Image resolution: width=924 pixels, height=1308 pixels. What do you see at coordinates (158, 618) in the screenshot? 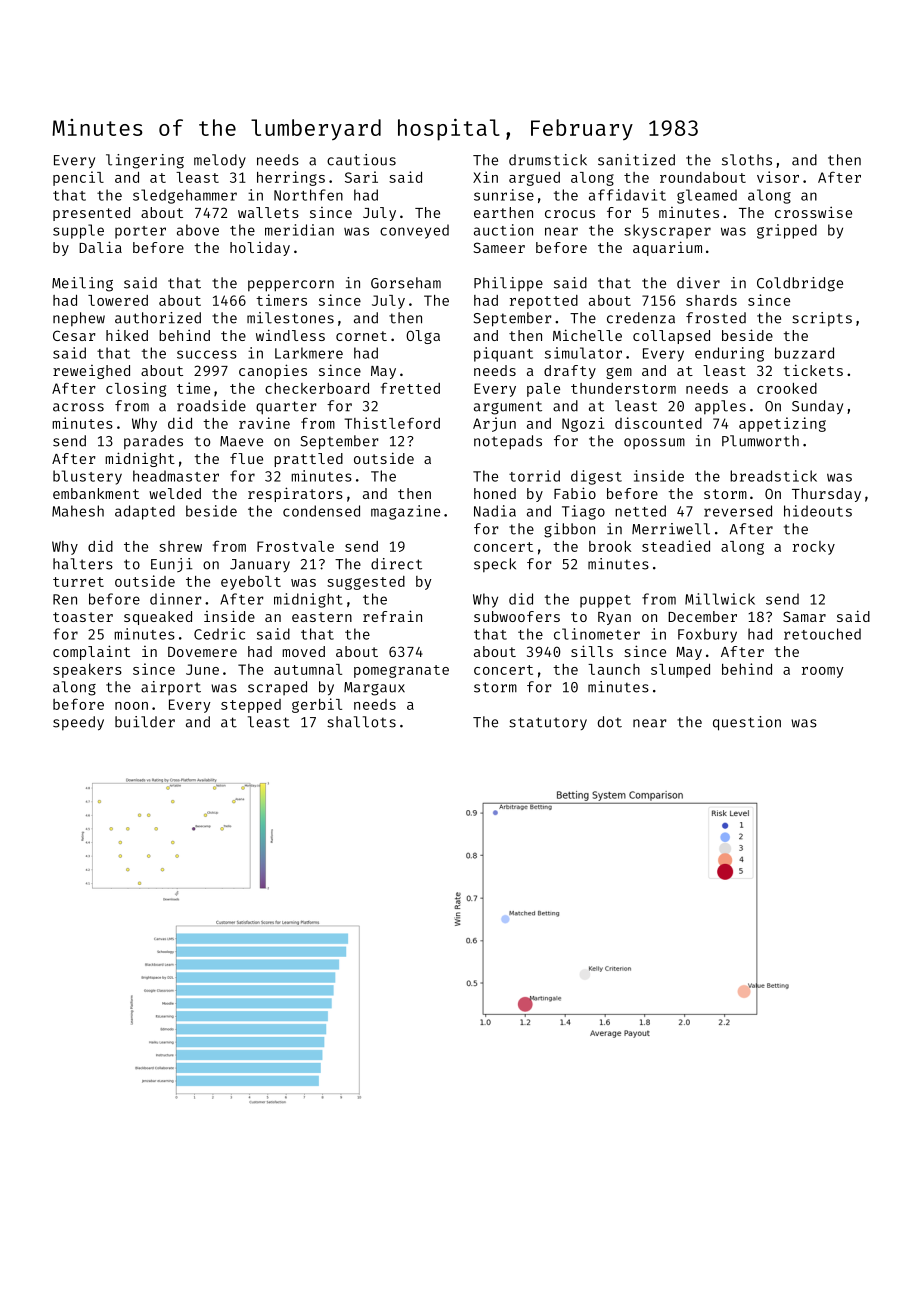
I see `squeaked` at bounding box center [158, 618].
